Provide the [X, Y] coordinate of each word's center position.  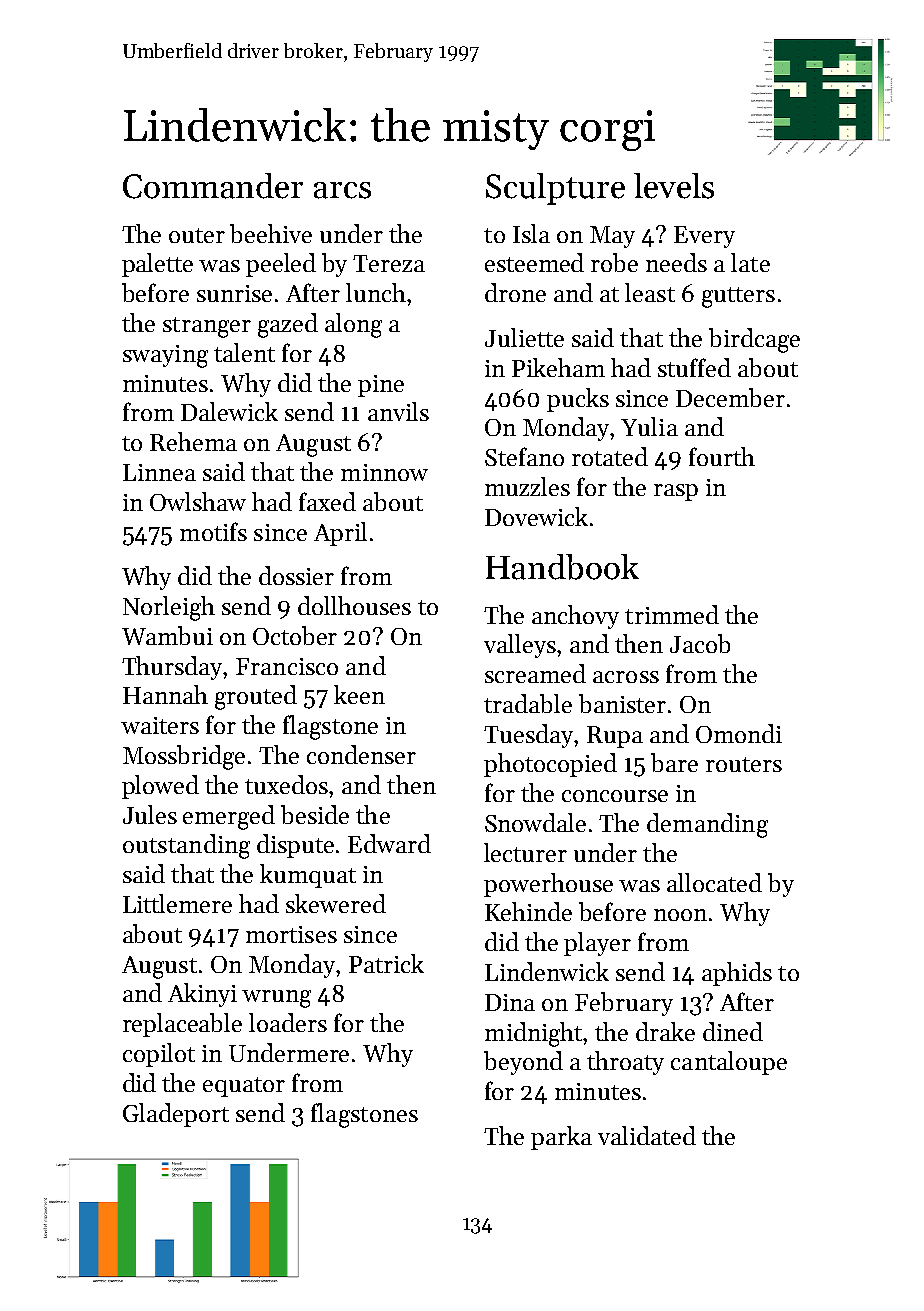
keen [359, 694]
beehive [271, 233]
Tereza [389, 263]
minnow [384, 472]
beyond [523, 1063]
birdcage [754, 340]
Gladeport [176, 1115]
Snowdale [535, 822]
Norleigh [169, 608]
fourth [722, 456]
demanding [707, 825]
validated [647, 1135]
